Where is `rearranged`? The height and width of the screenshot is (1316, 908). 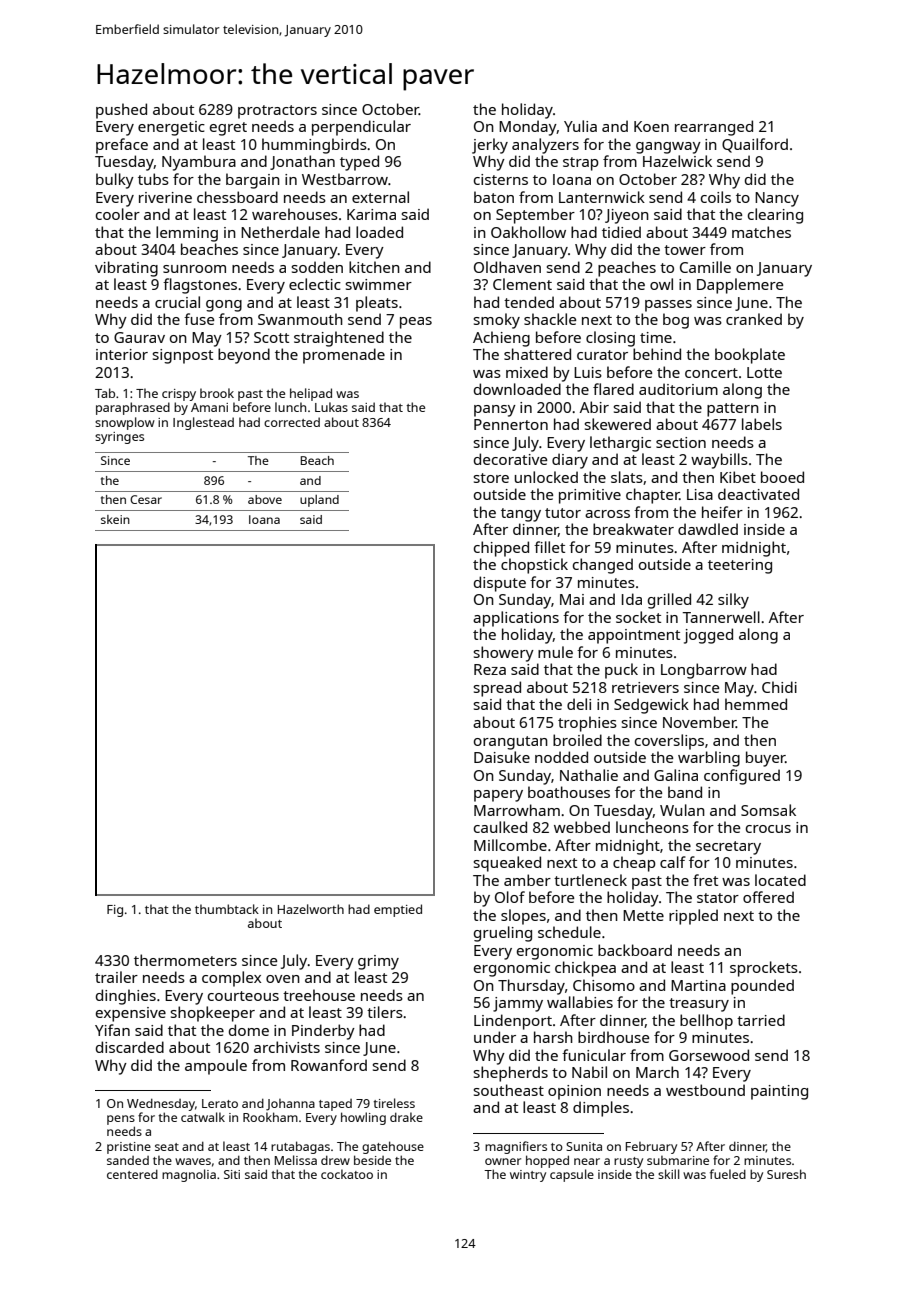
rearranged is located at coordinates (714, 128).
